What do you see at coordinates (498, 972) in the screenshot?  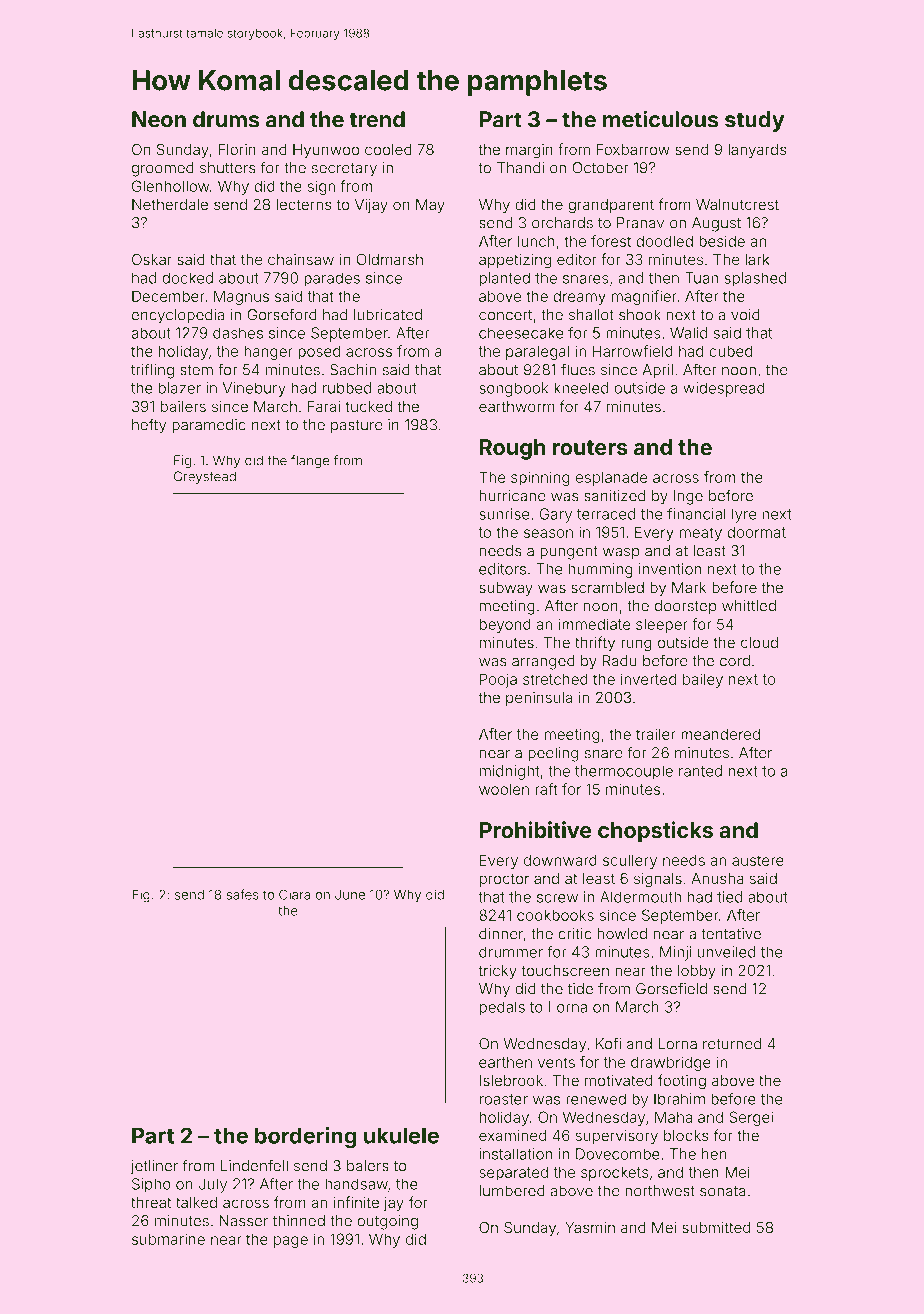 I see `tricky` at bounding box center [498, 972].
